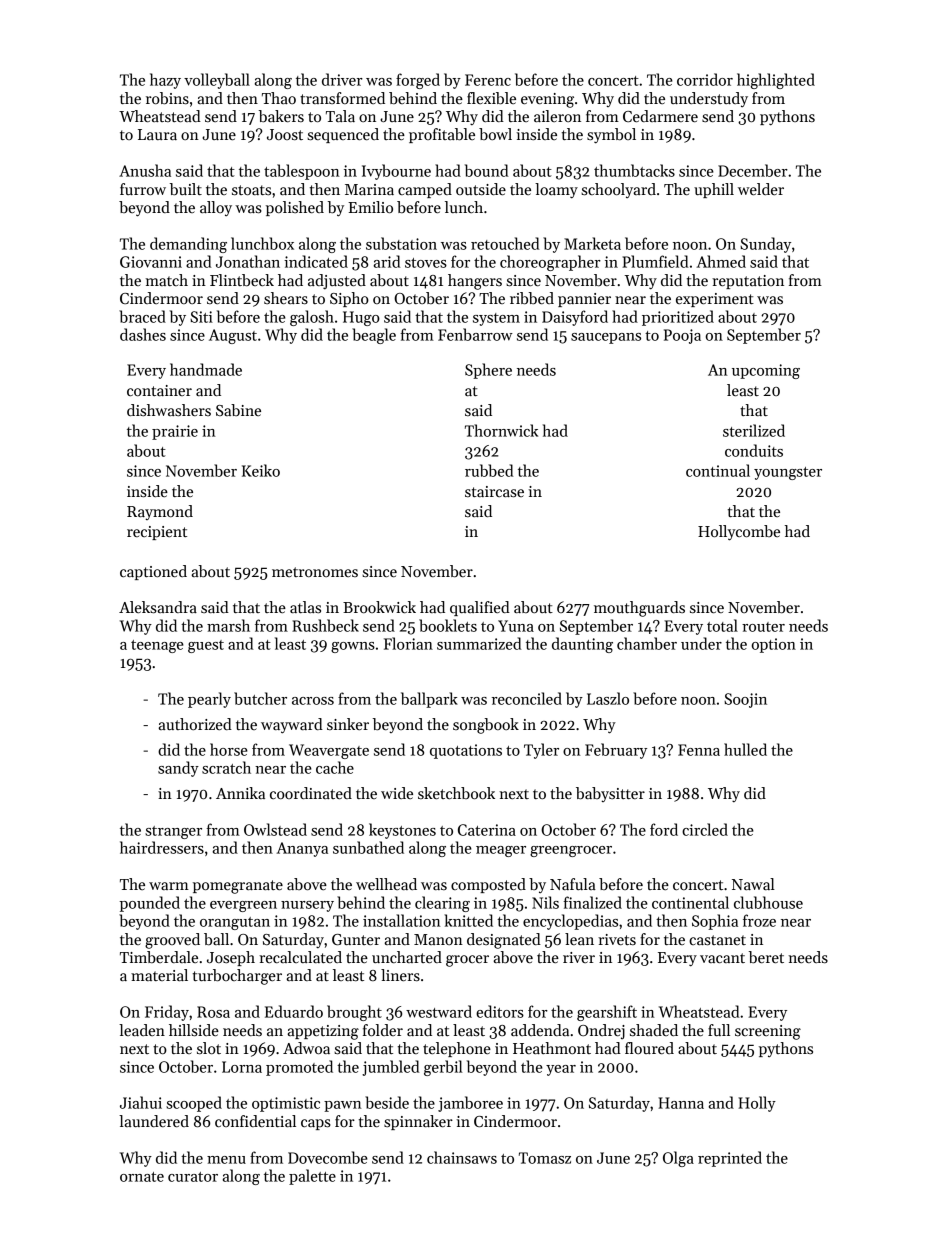  I want to click on menu, so click(226, 1160).
